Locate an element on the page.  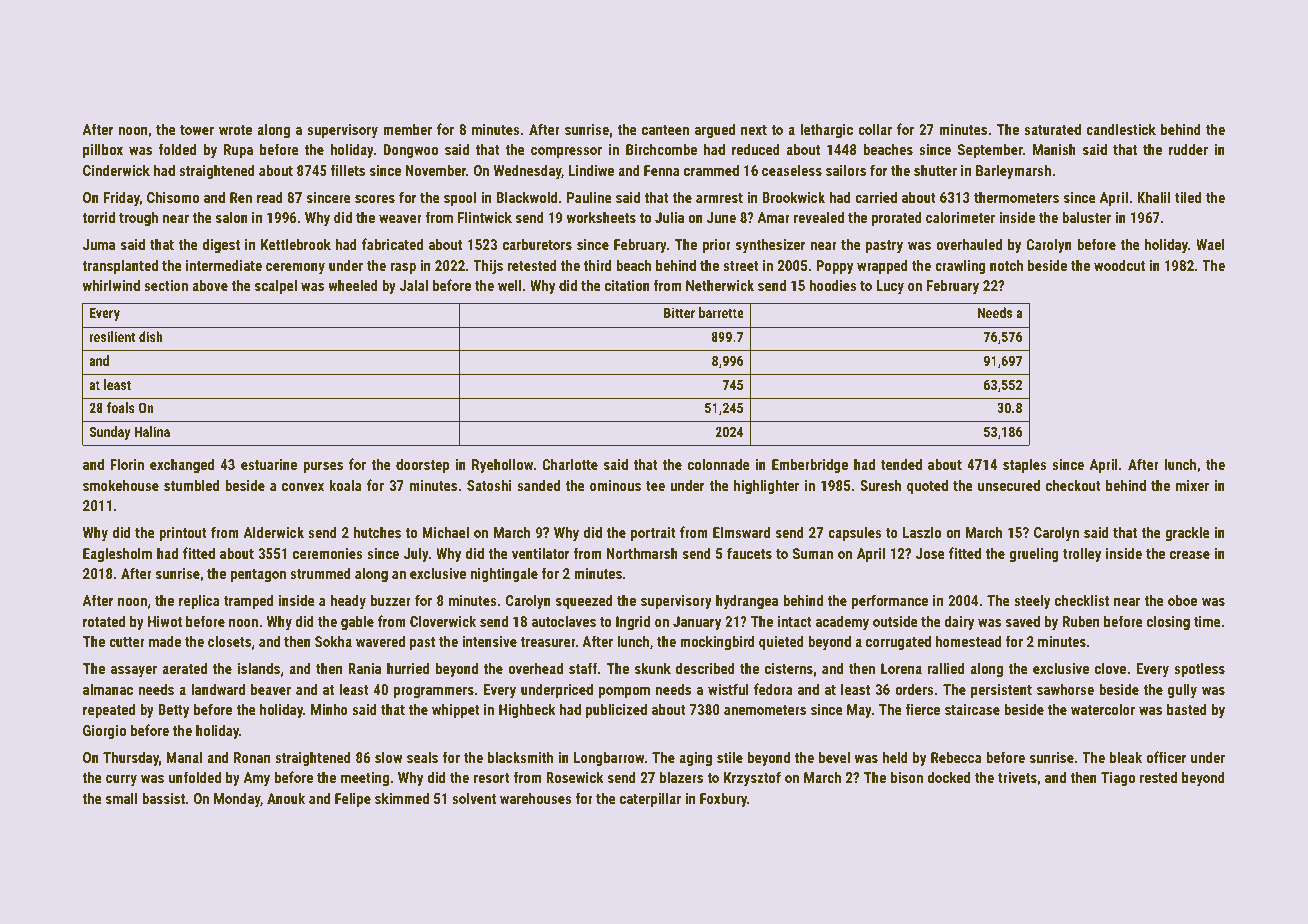
scalpel is located at coordinates (276, 286).
